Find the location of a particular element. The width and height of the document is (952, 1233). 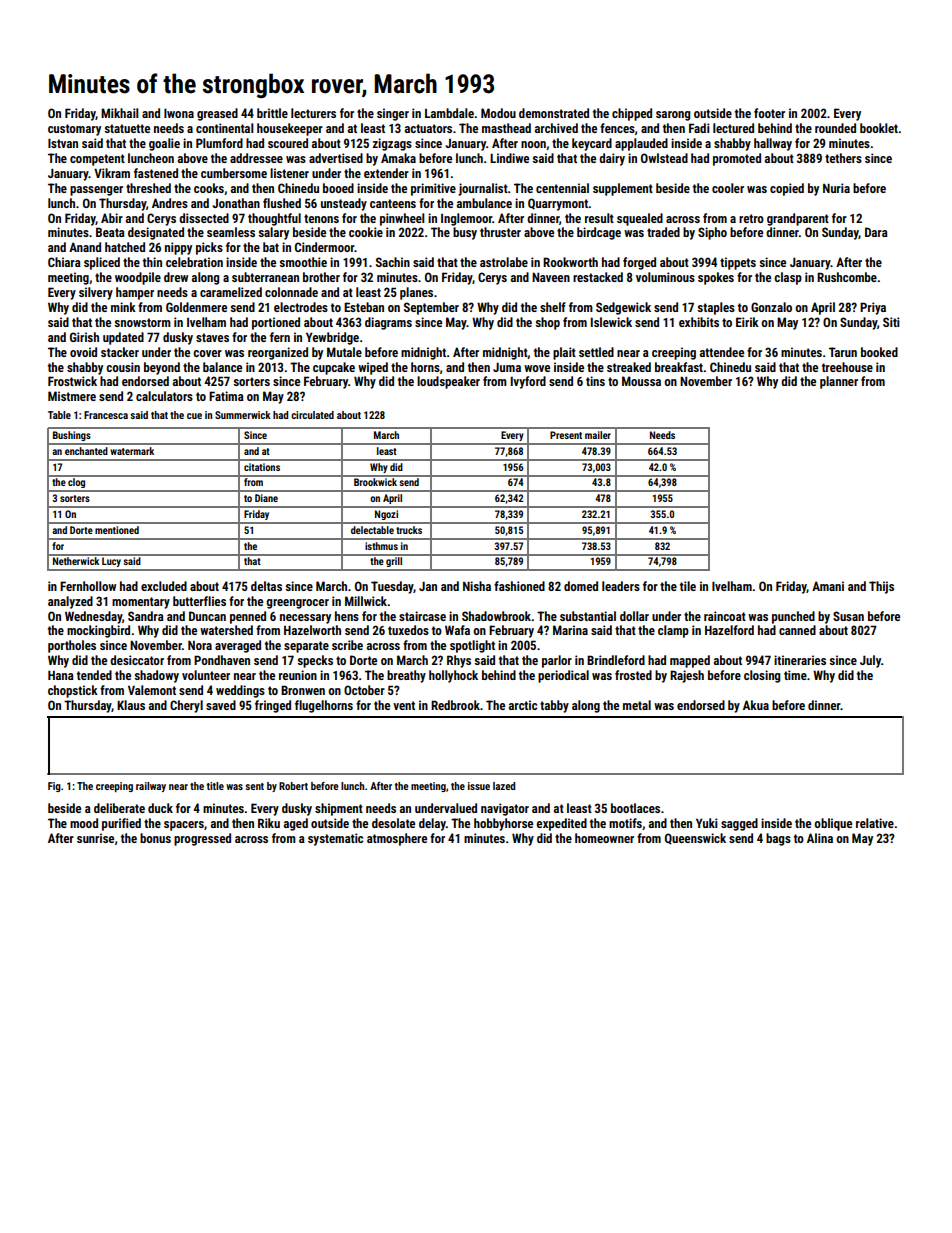

domed is located at coordinates (581, 586).
